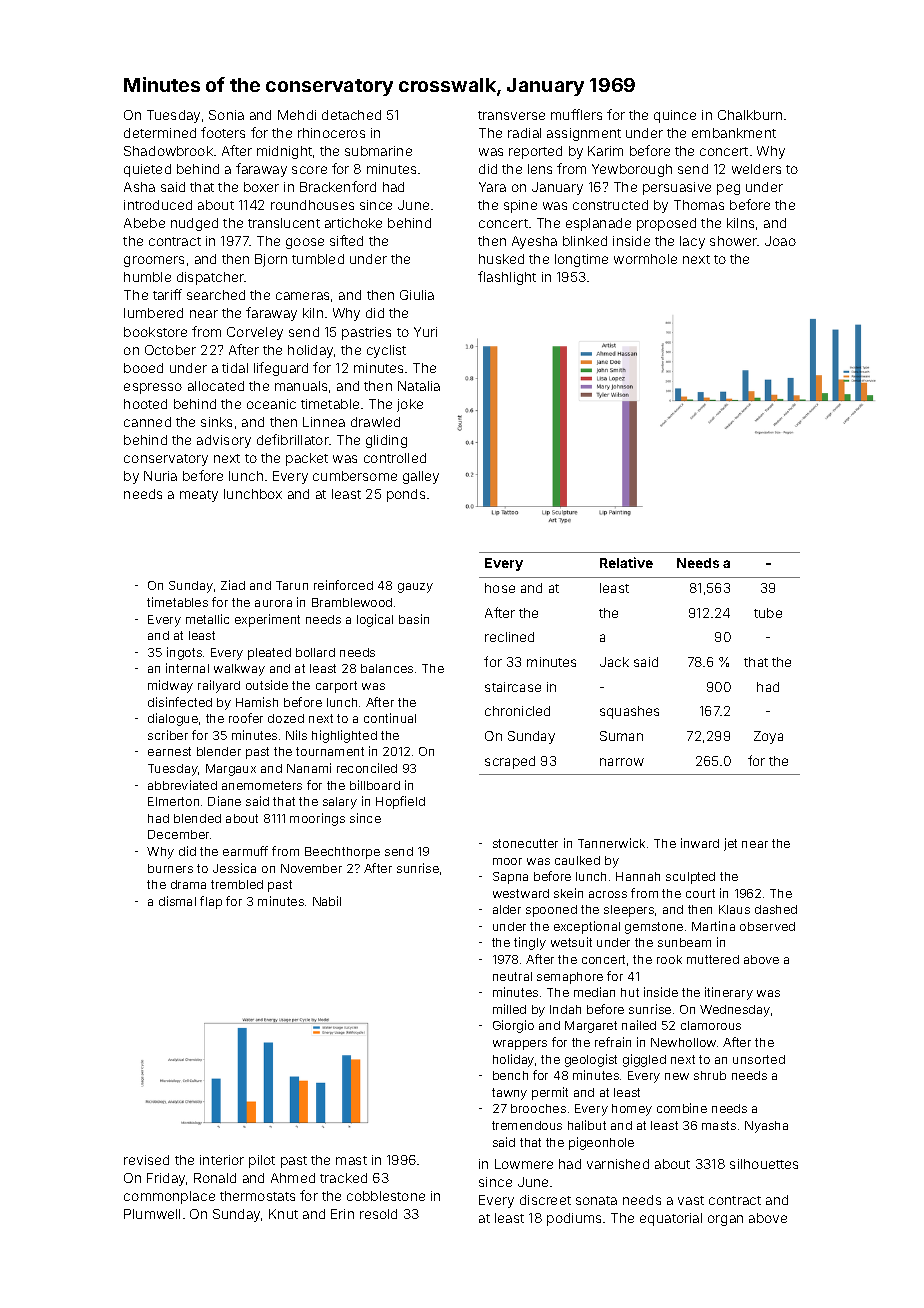  I want to click on Zoya, so click(768, 737).
